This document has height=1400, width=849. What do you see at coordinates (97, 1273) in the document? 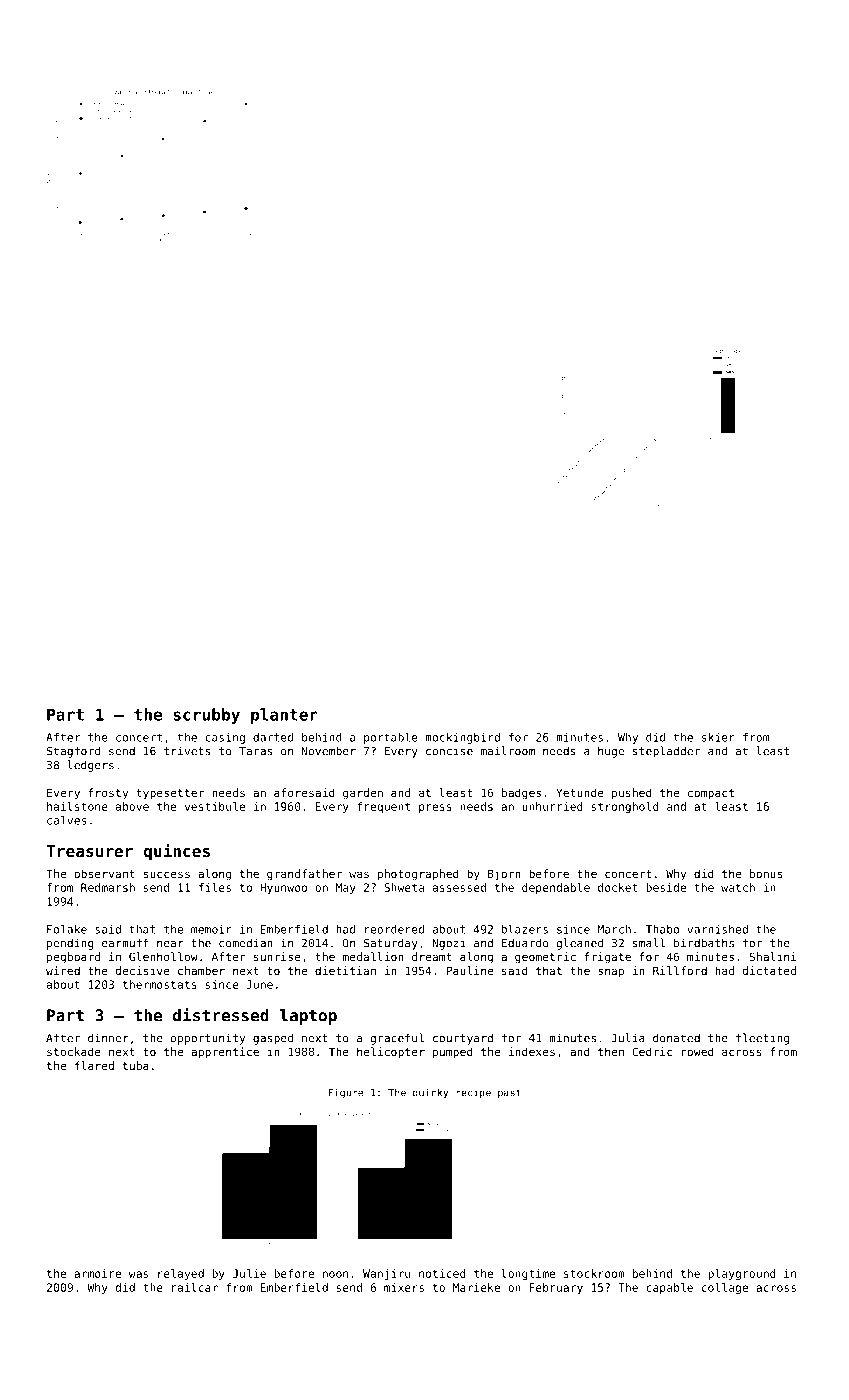
I see `armoire` at bounding box center [97, 1273].
